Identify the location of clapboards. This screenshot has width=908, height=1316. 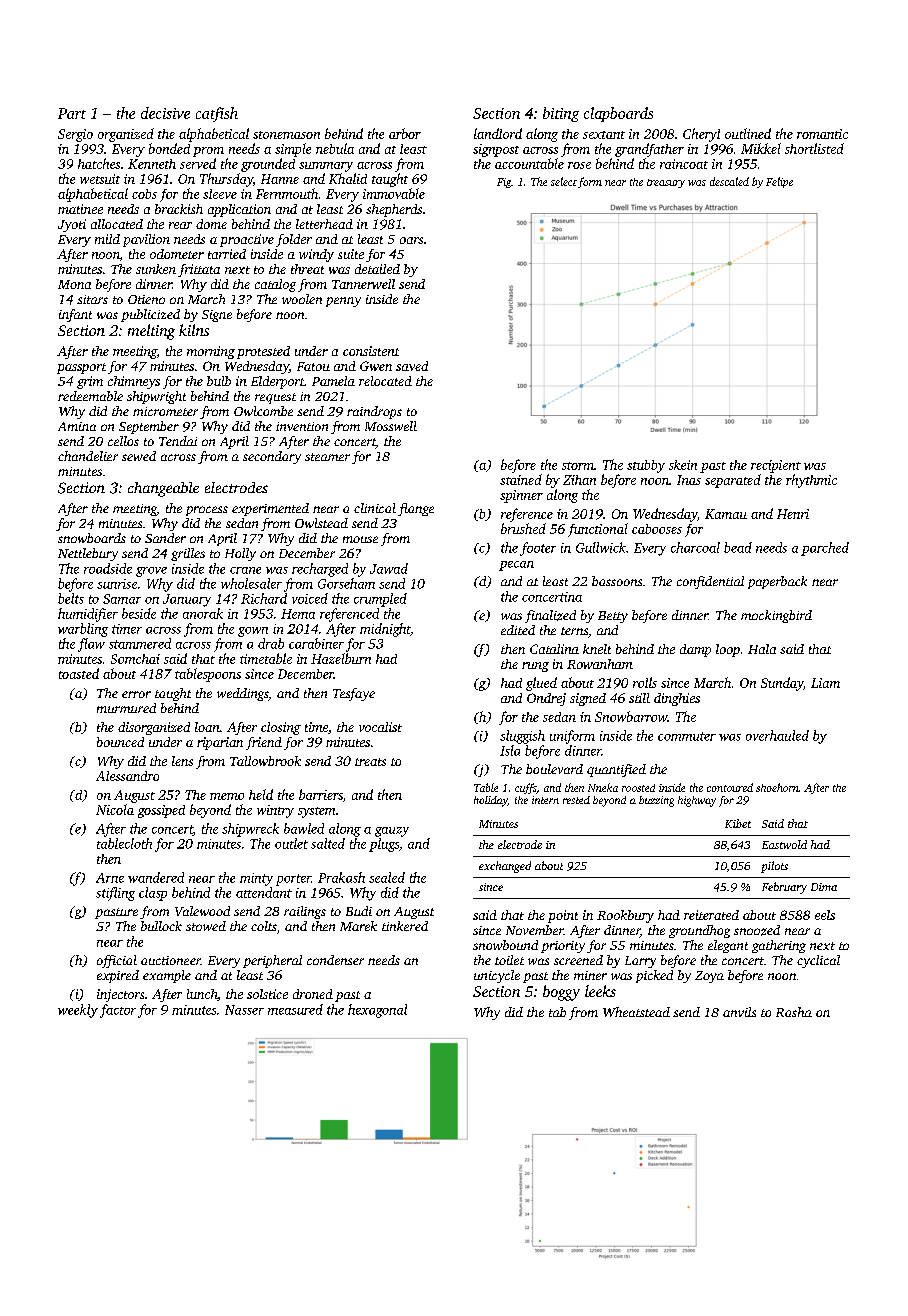
(618, 114).
